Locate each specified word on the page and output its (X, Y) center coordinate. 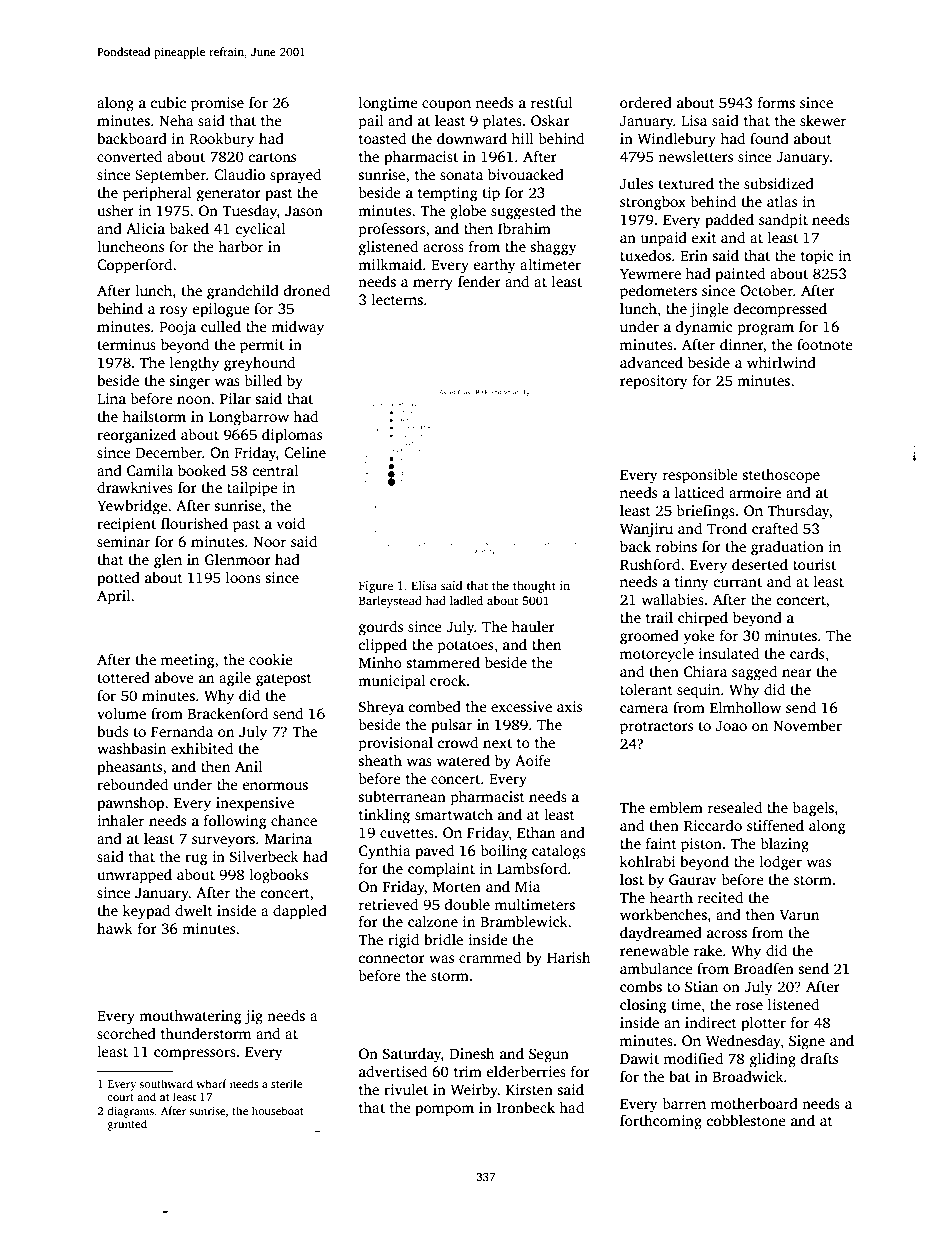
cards (807, 653)
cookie (271, 659)
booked (202, 470)
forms (776, 102)
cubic (168, 102)
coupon (446, 106)
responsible (700, 476)
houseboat (278, 1110)
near (797, 673)
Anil (249, 766)
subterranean (402, 796)
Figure (376, 587)
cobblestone (746, 1120)
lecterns (397, 299)
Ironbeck (526, 1107)
